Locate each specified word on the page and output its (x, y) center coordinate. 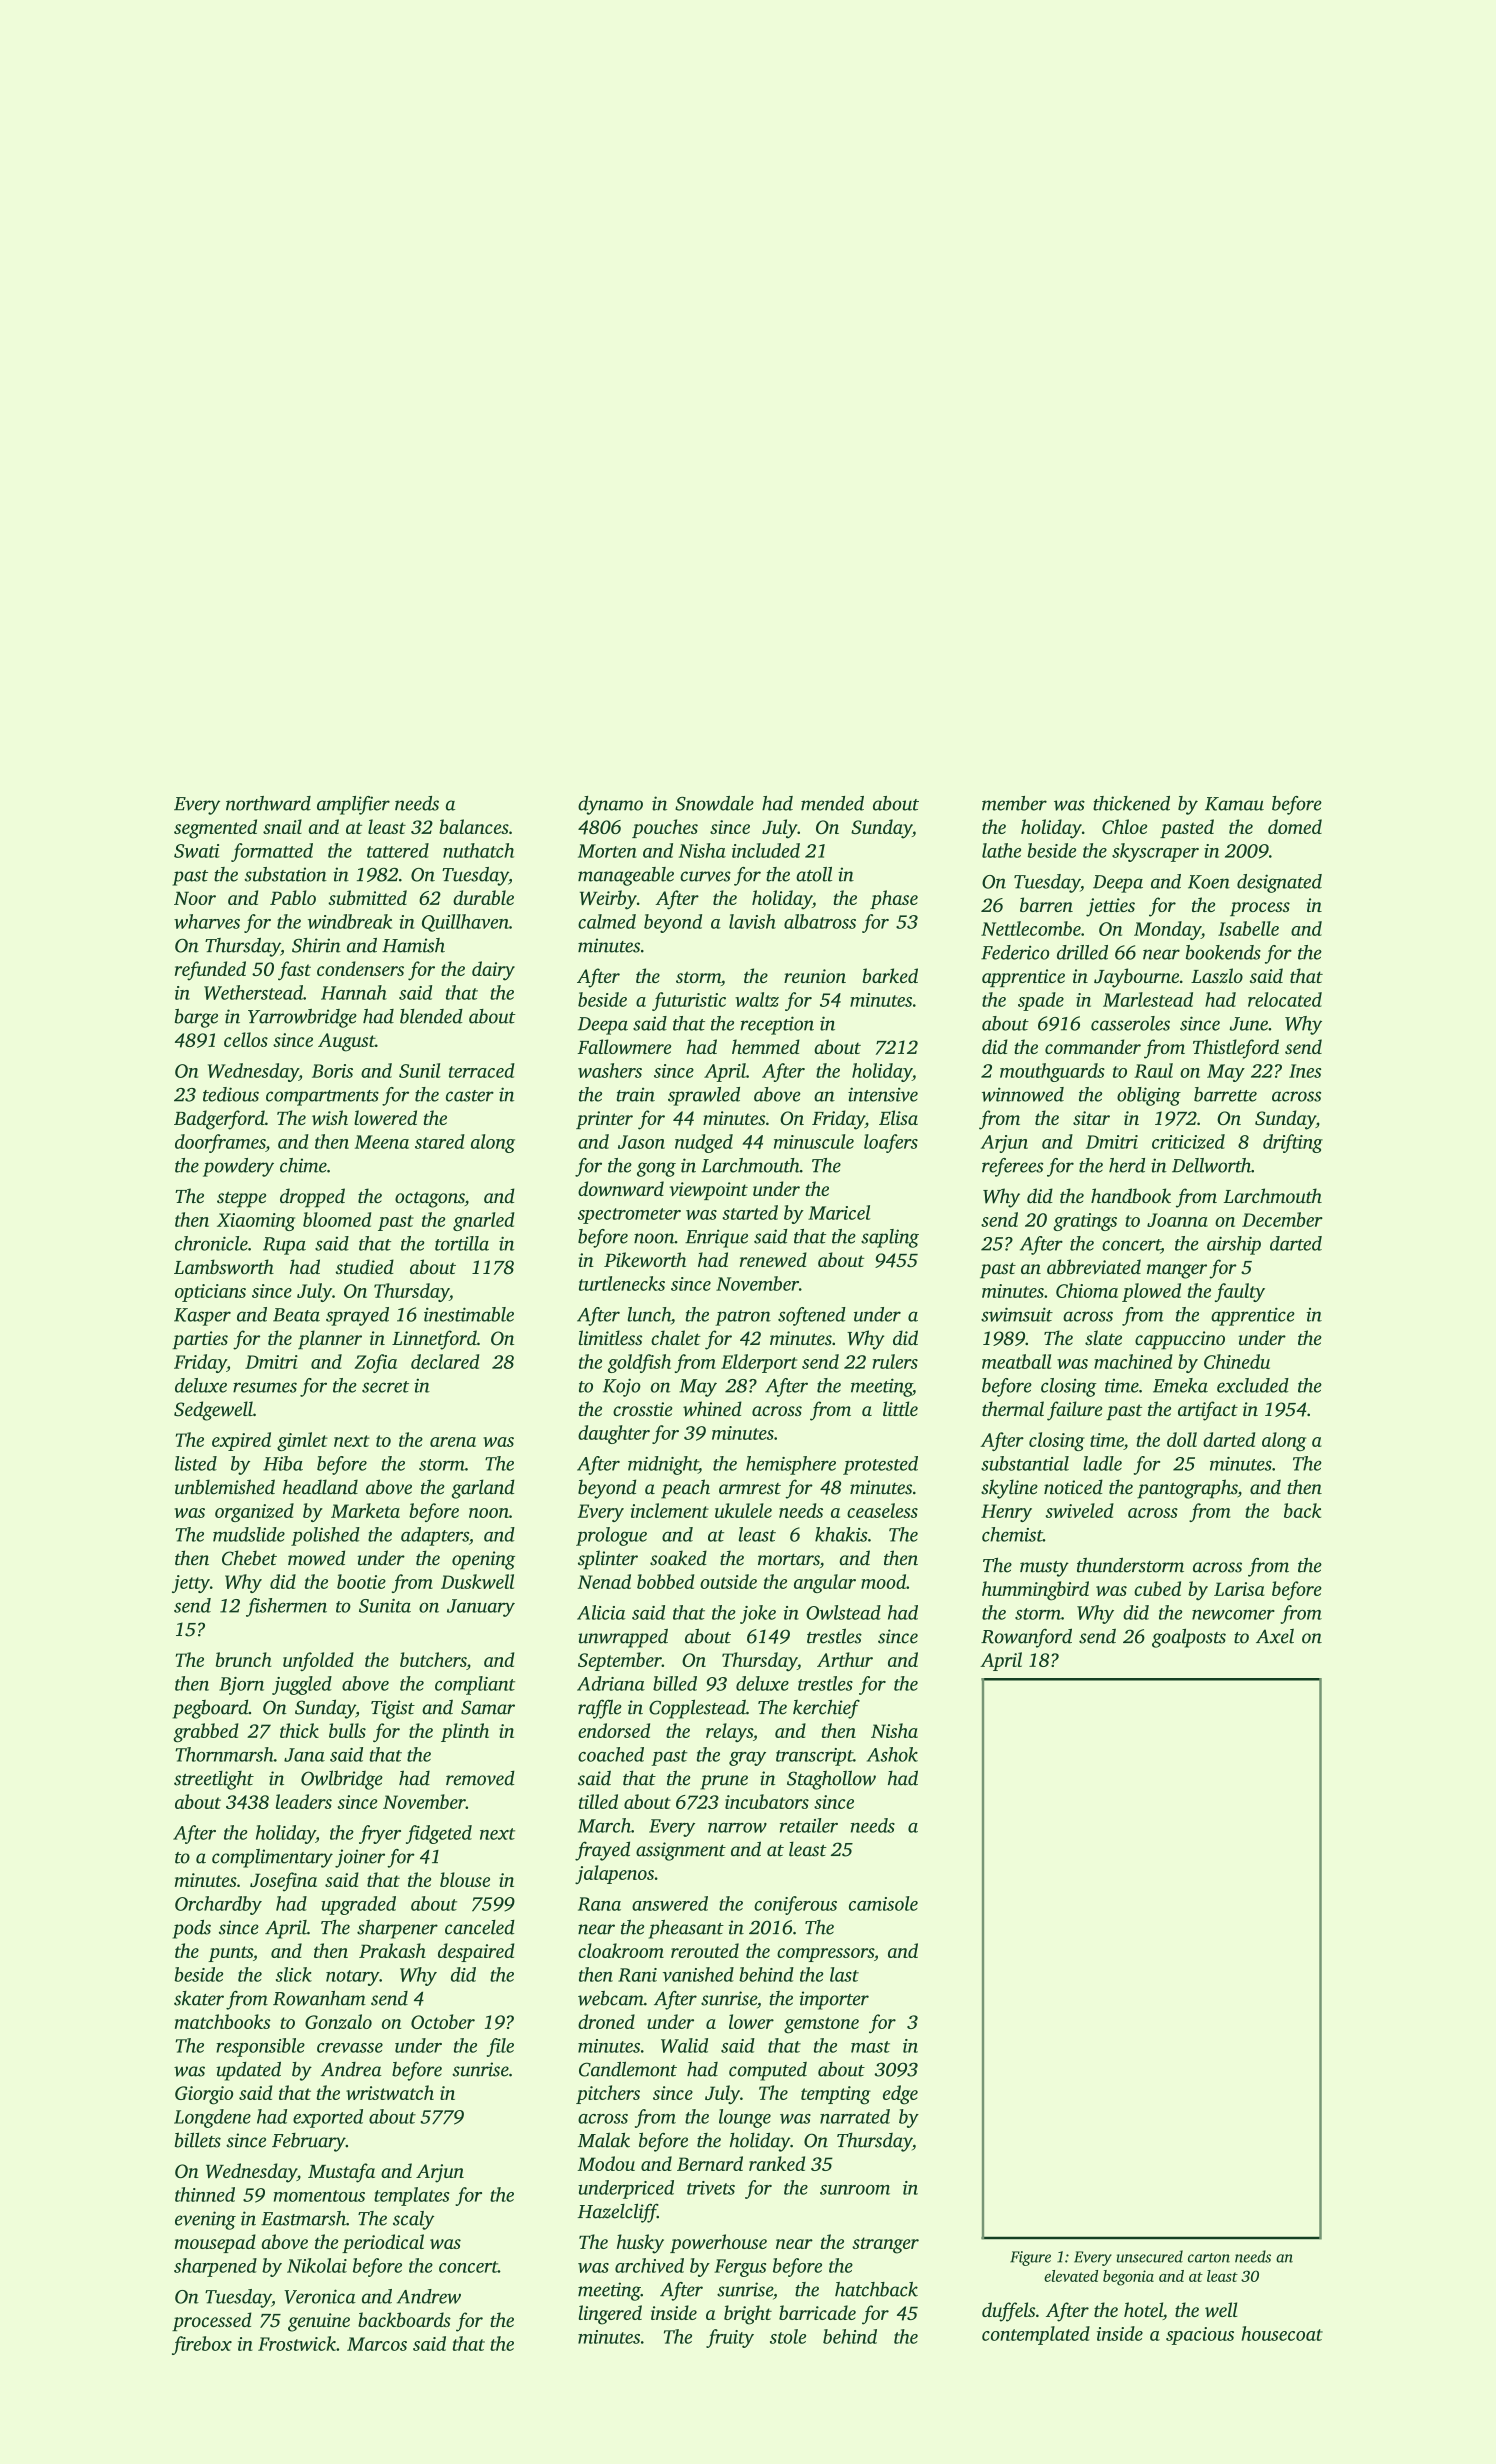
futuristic (689, 1001)
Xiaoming (256, 1222)
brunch (244, 1659)
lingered (610, 2315)
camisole (883, 1903)
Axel (1275, 1636)
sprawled (704, 1096)
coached (611, 1754)
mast (870, 2047)
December (1282, 1219)
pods (191, 1929)
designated (1279, 883)
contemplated (1036, 2335)
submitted (367, 897)
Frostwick (297, 2343)
